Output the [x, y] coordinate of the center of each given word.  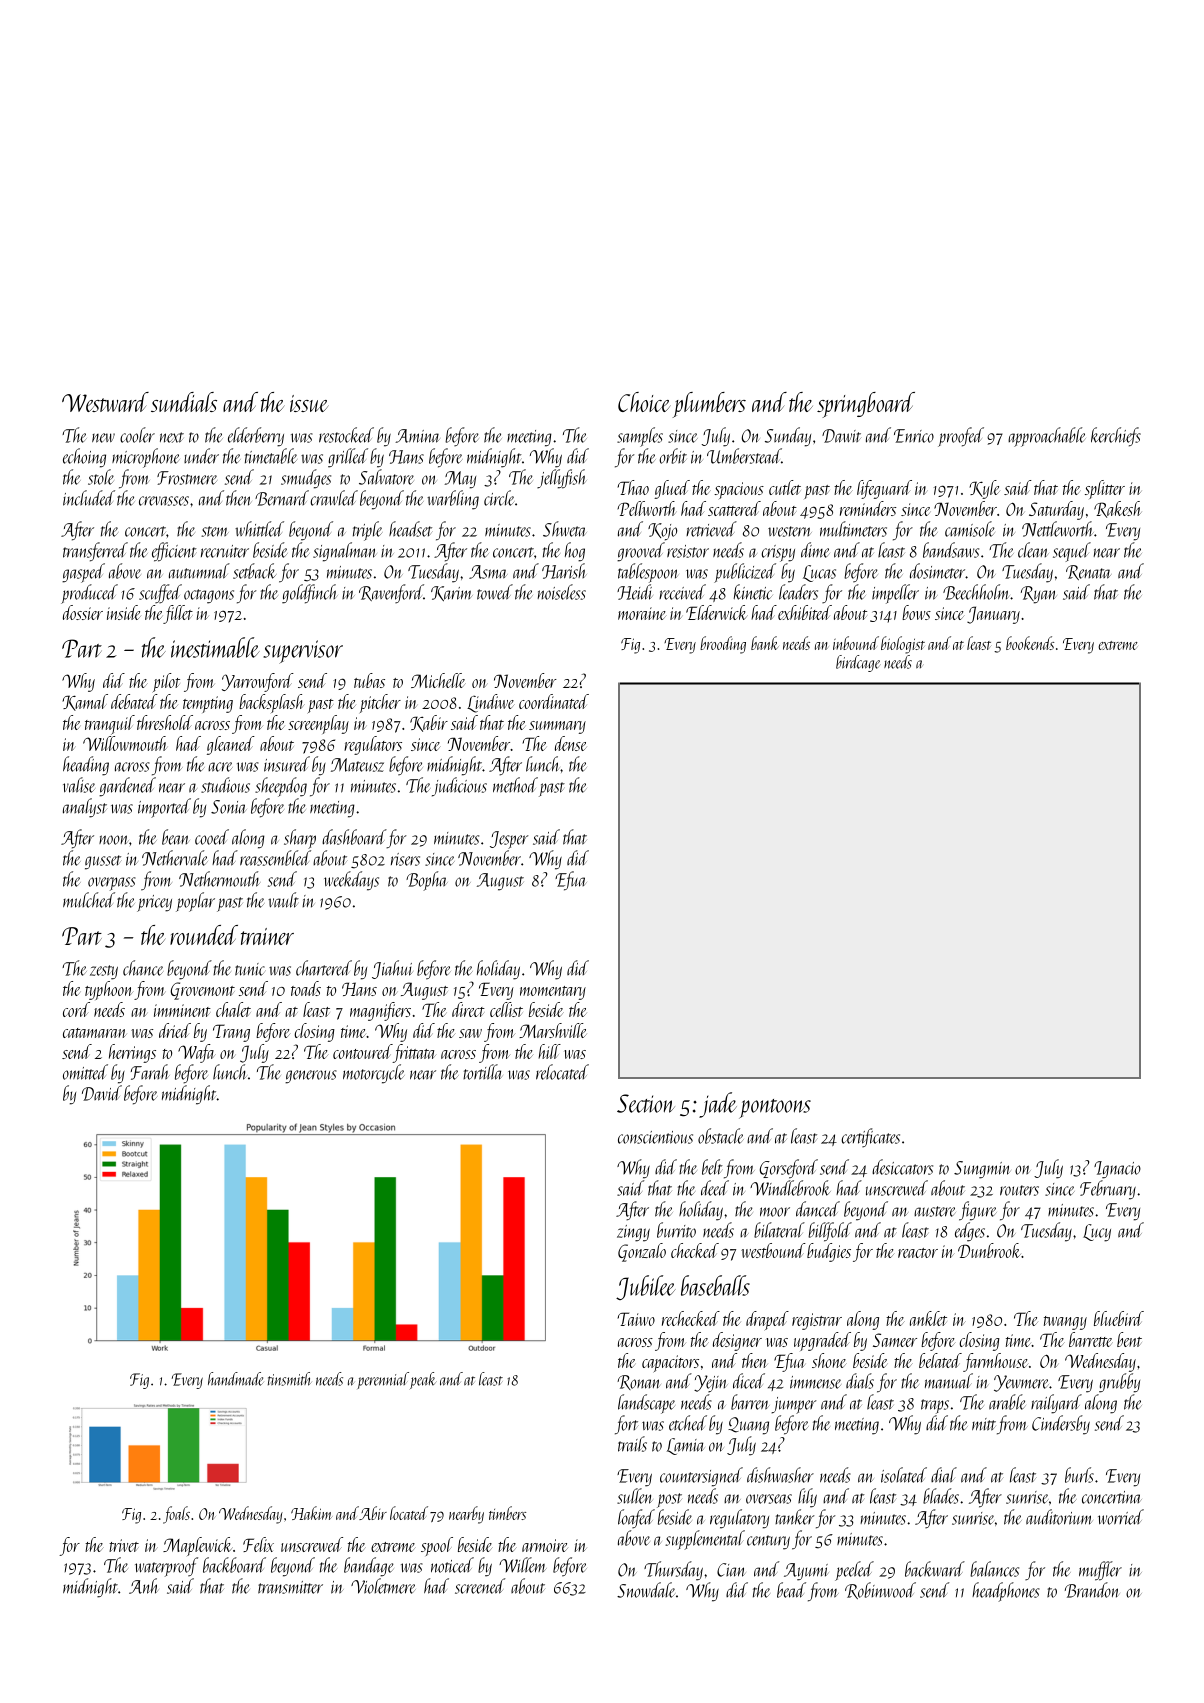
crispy [778, 553]
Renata [1088, 572]
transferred [95, 552]
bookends [1030, 643]
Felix [258, 1544]
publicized [745, 573]
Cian [731, 1570]
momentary [553, 993]
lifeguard [884, 489]
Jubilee [646, 1287]
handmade [236, 1379]
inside [124, 612]
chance [143, 968]
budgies [829, 1252]
